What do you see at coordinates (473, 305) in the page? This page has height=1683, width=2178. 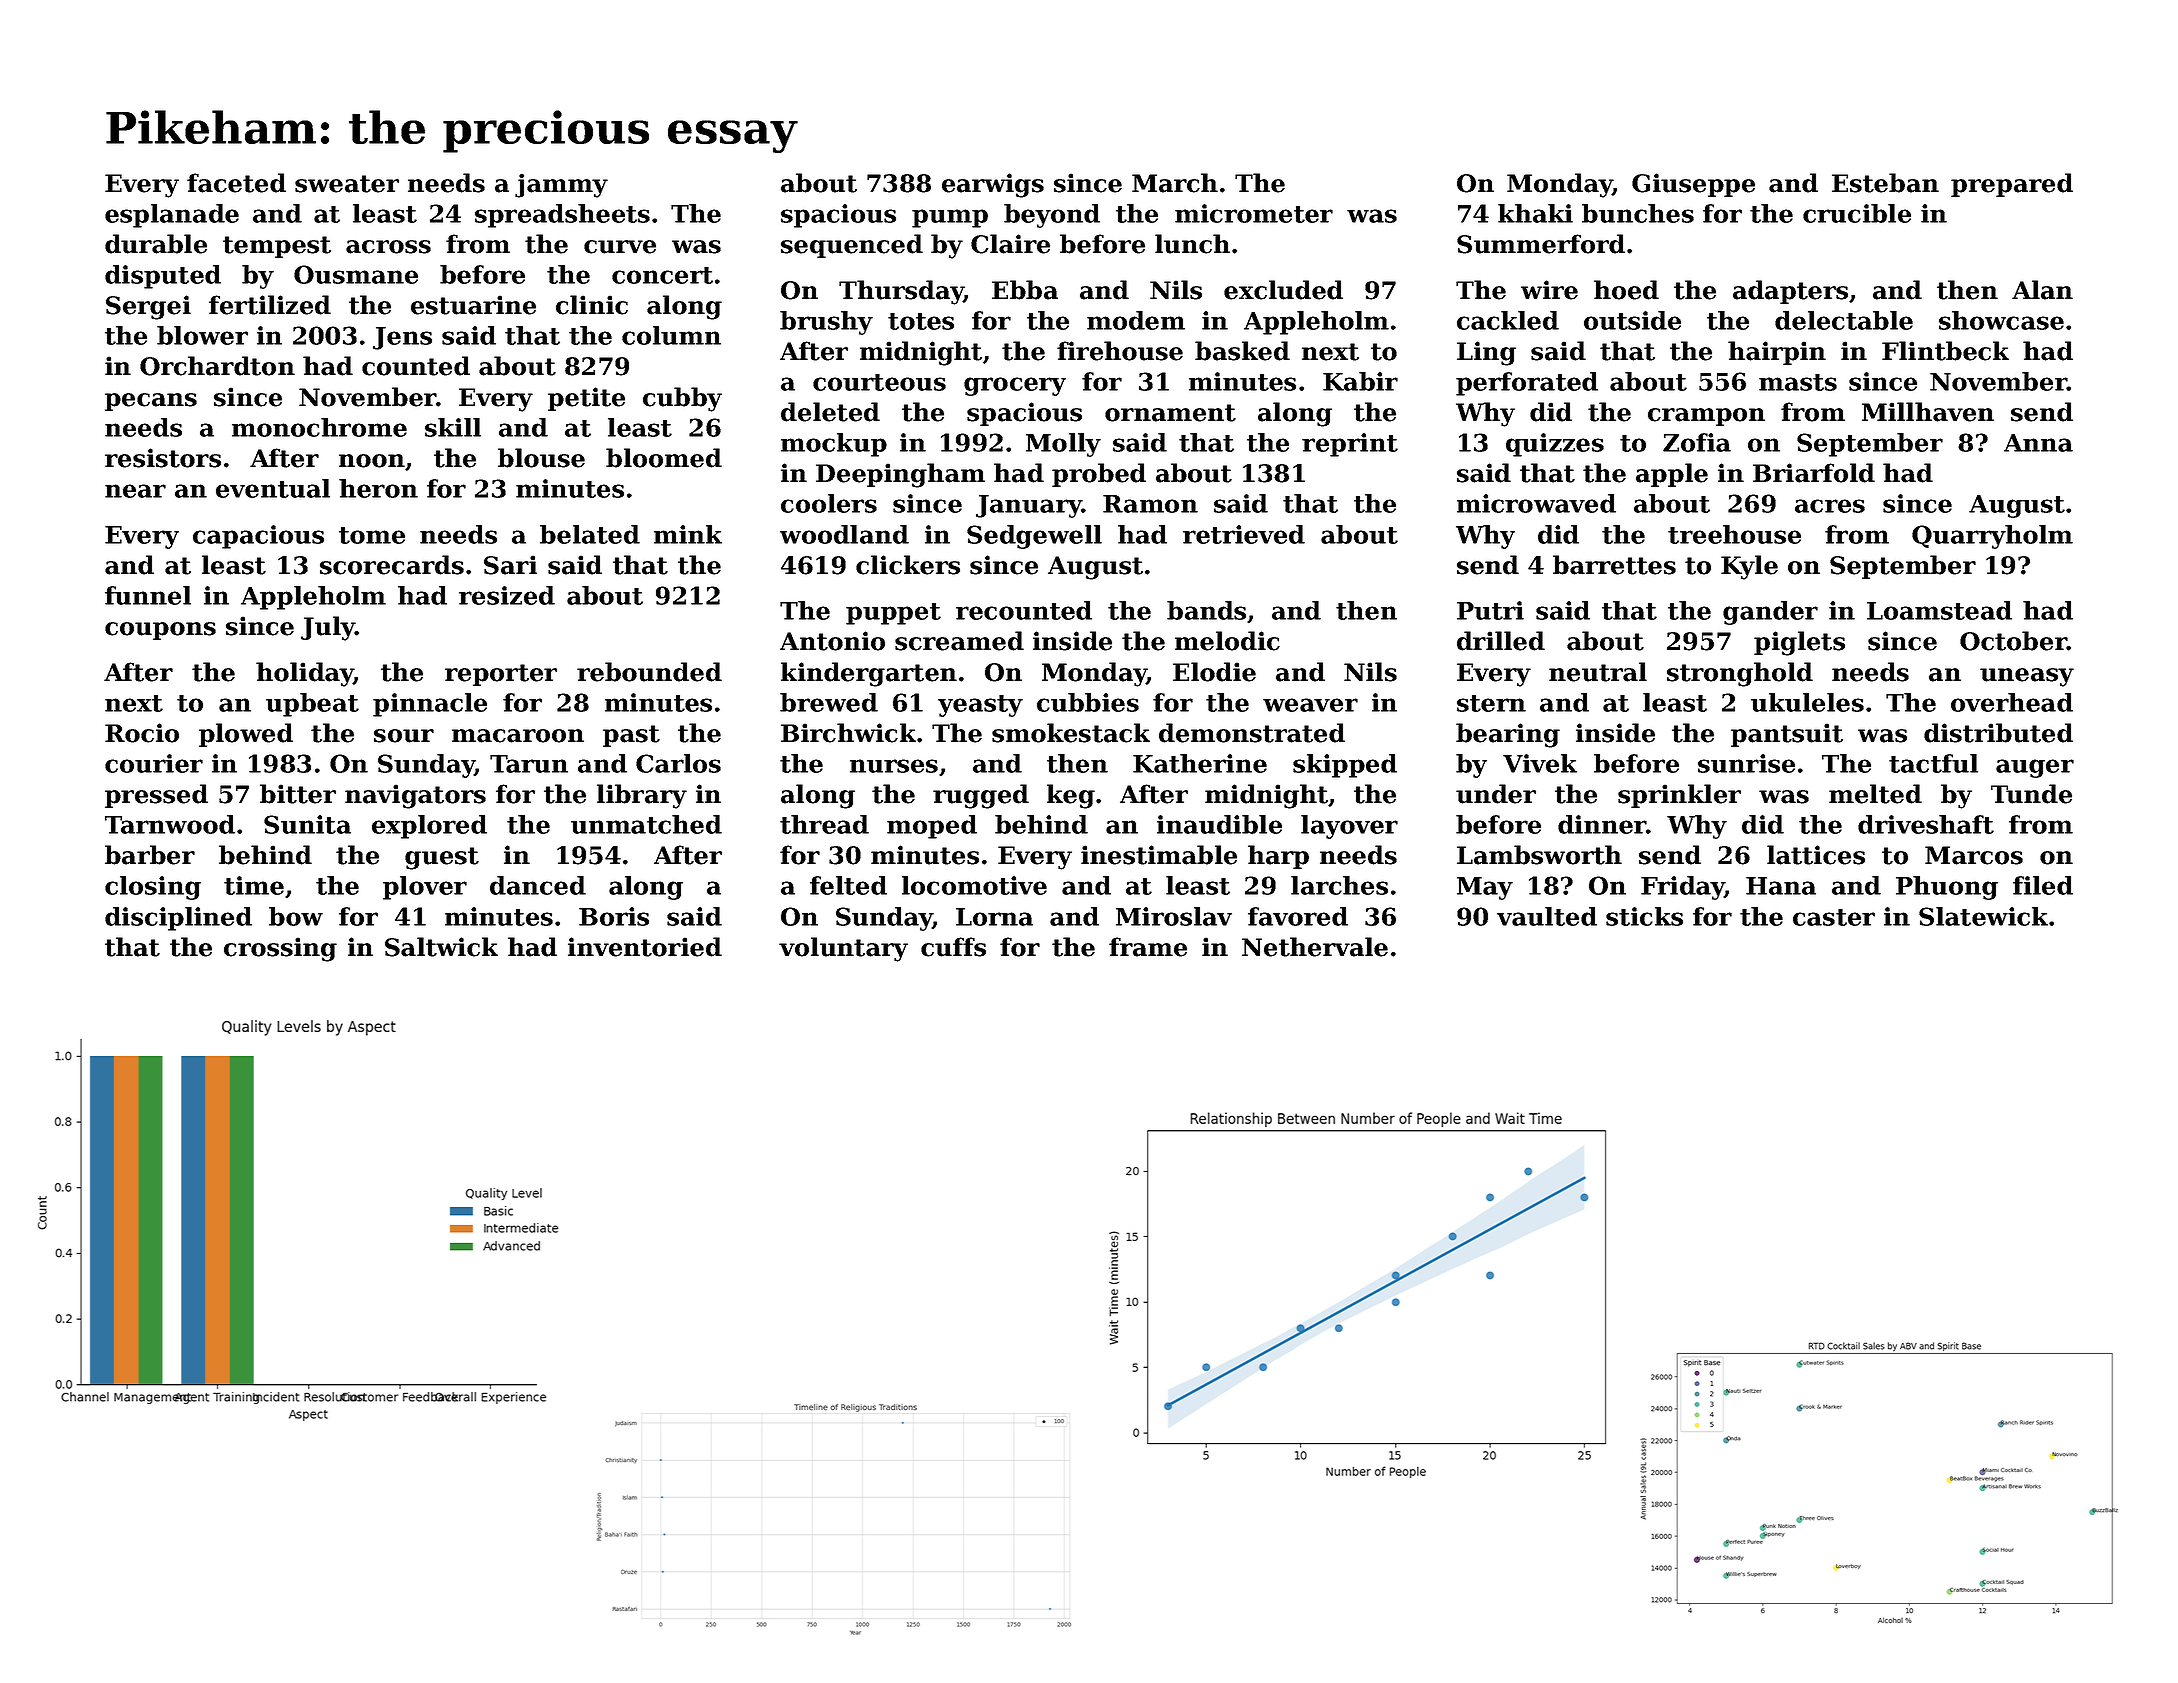 I see `estuarine` at bounding box center [473, 305].
